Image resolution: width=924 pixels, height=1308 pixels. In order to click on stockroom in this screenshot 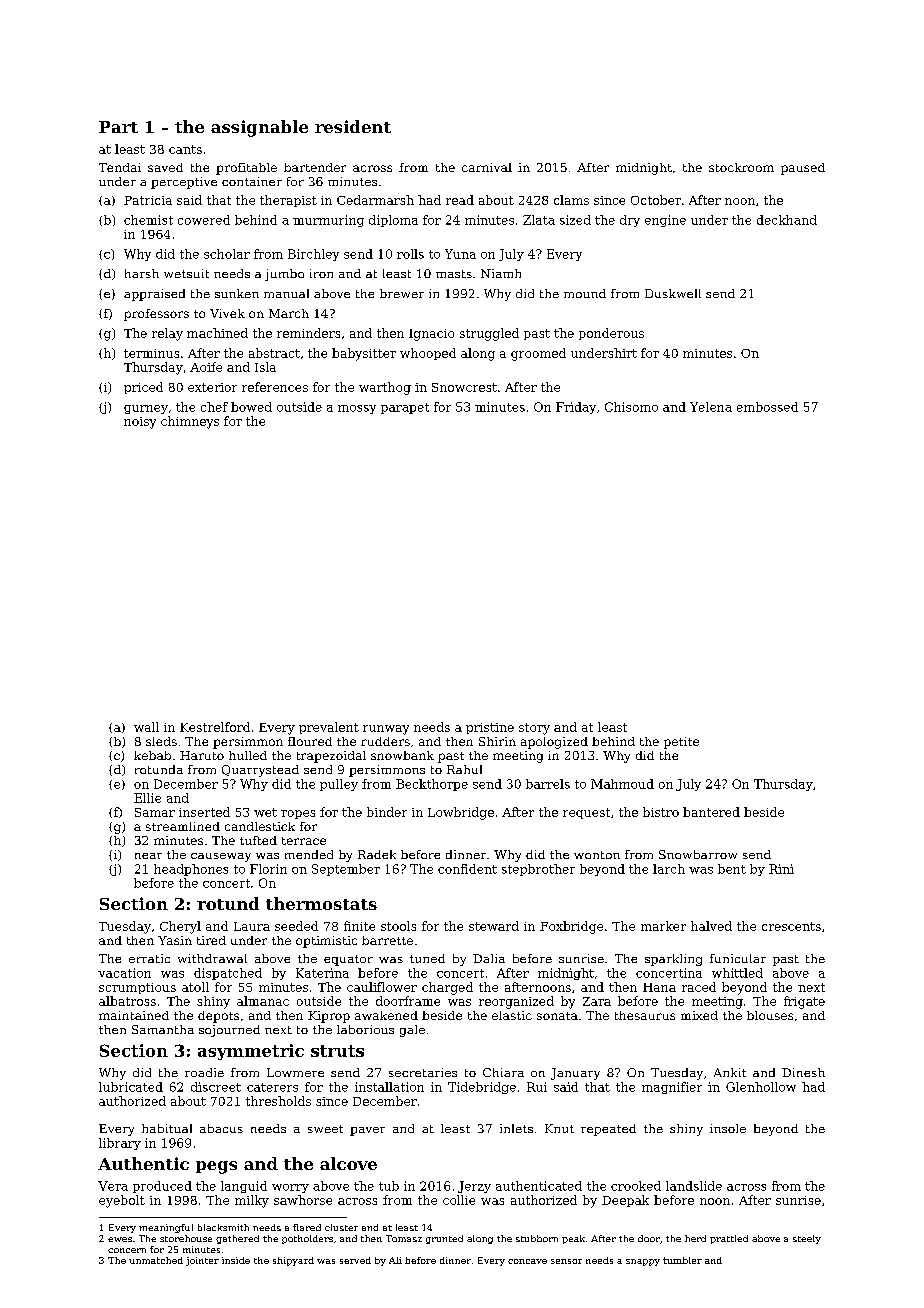, I will do `click(741, 167)`.
